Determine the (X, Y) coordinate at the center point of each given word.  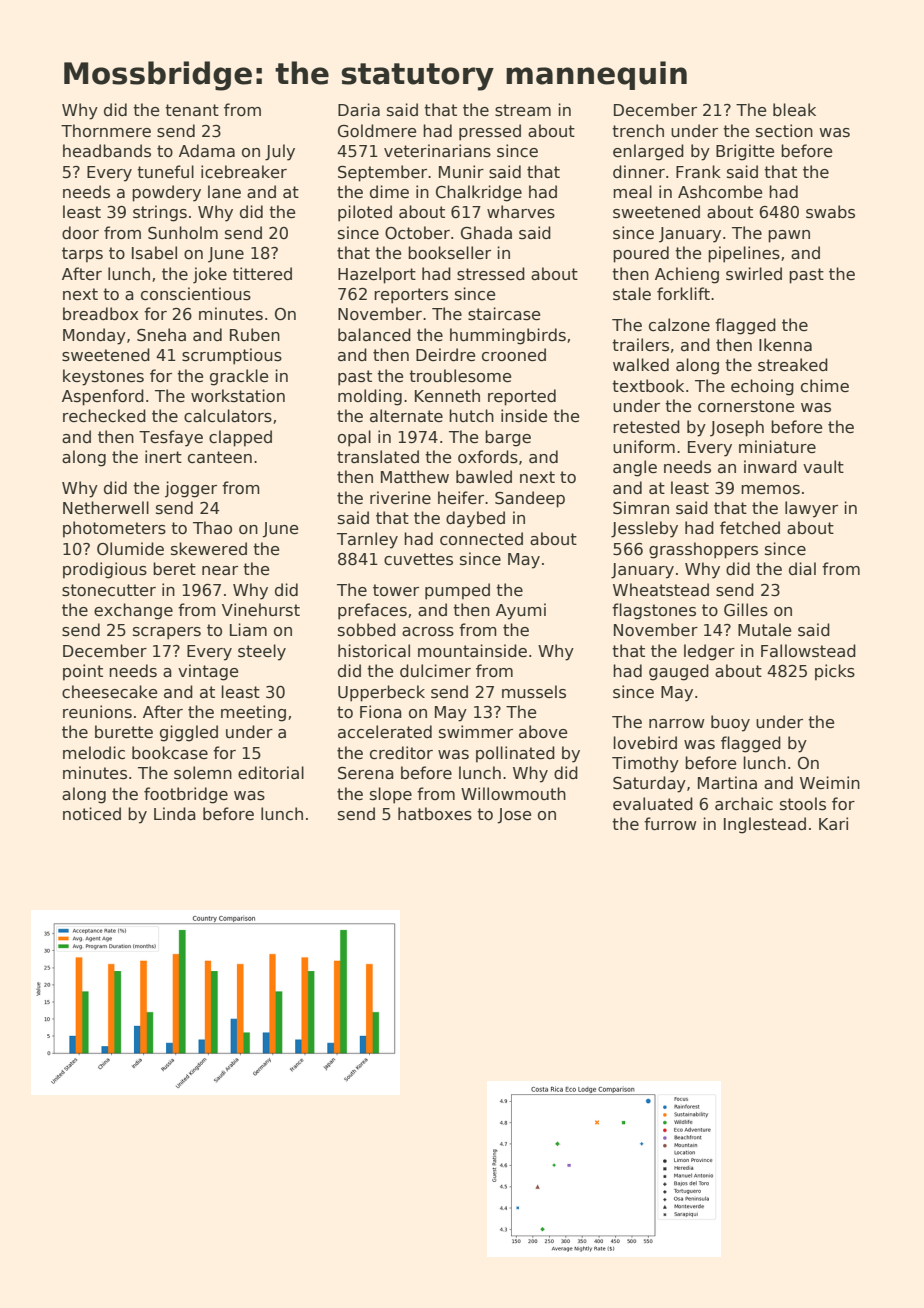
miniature (777, 446)
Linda (175, 814)
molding (370, 397)
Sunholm (183, 233)
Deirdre (445, 355)
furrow (670, 824)
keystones (103, 377)
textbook (648, 386)
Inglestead (765, 825)
